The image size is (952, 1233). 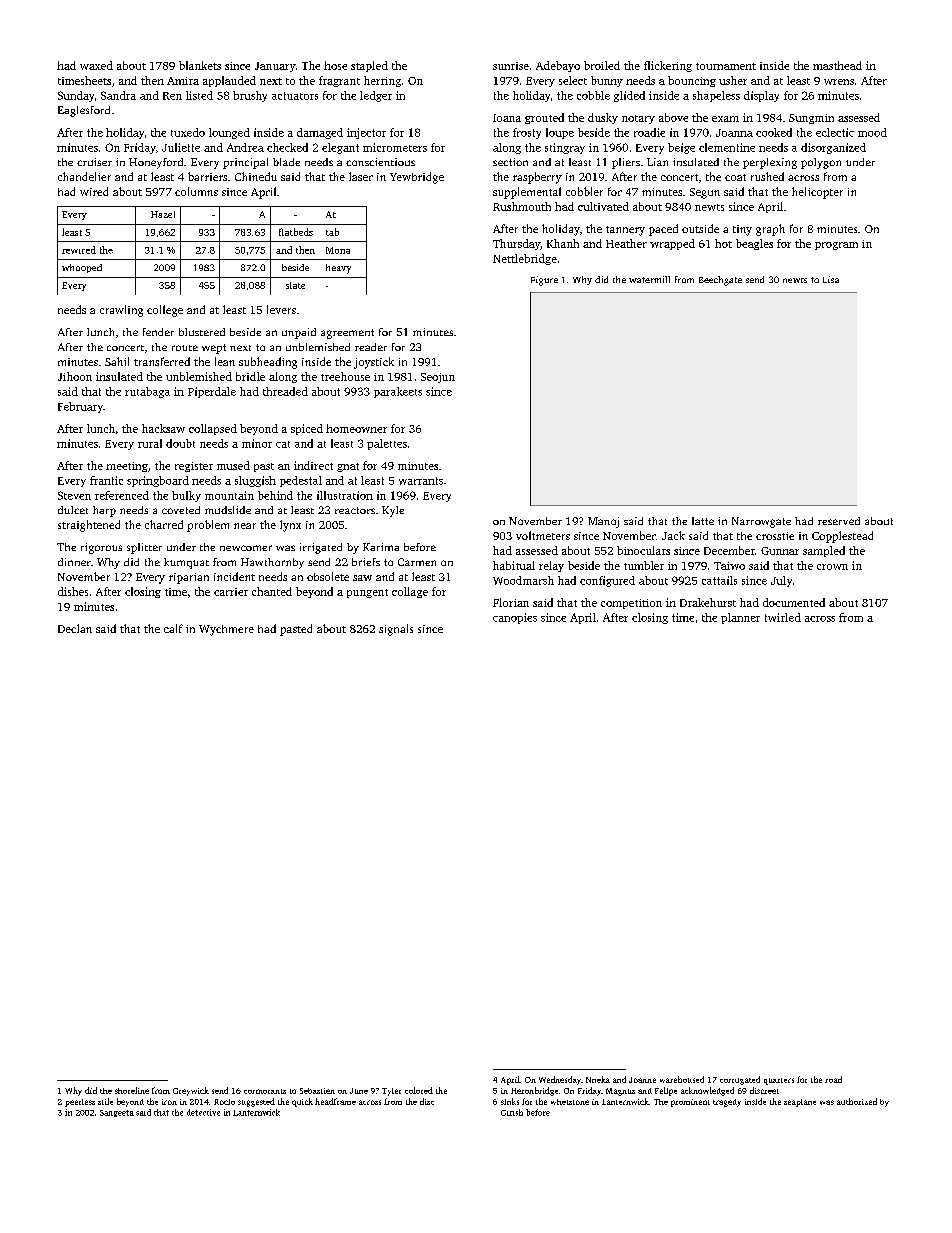 I want to click on signals, so click(x=396, y=630).
